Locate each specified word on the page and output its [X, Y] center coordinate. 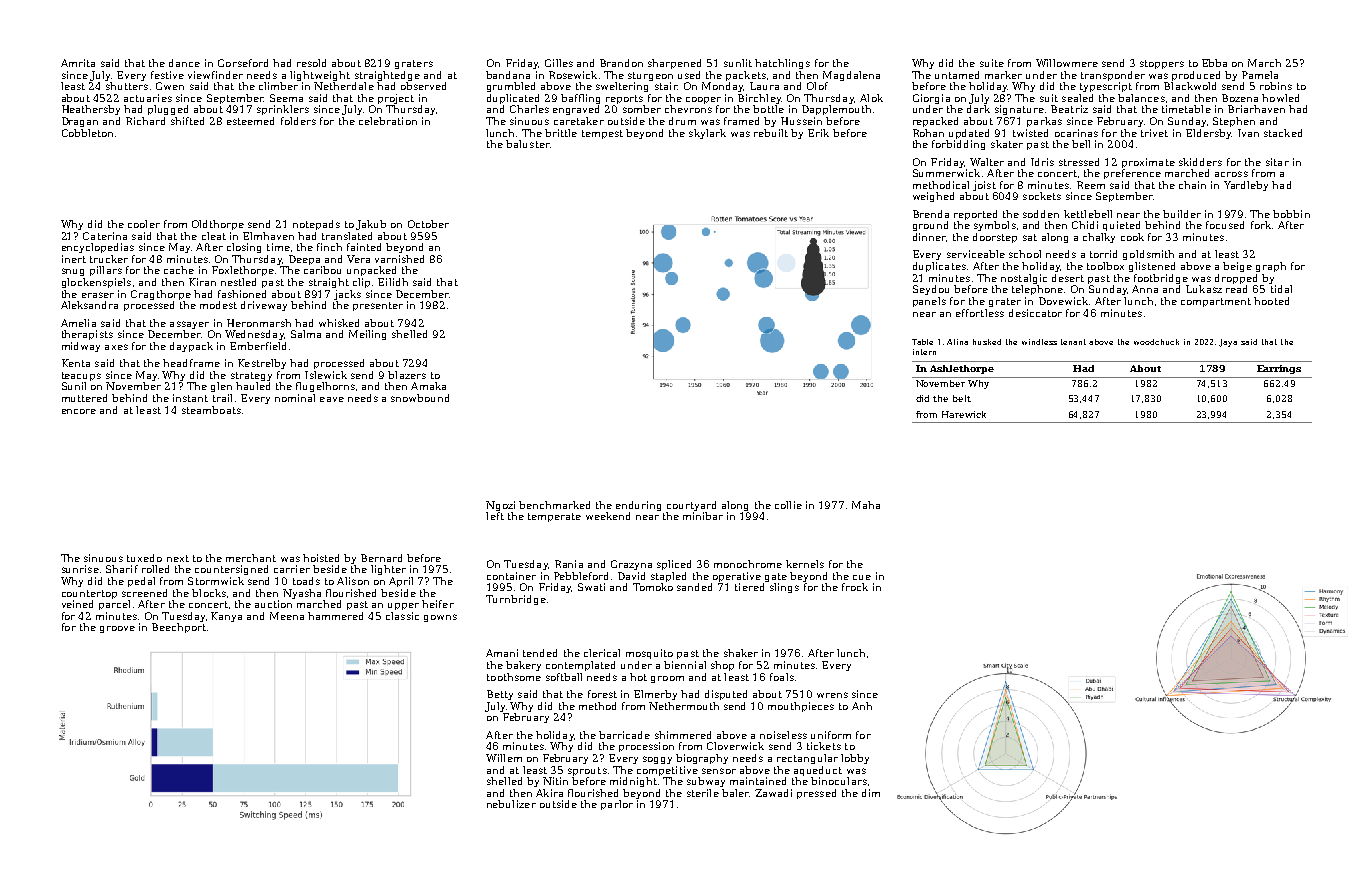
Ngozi [500, 506]
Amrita [78, 63]
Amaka [428, 386]
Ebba [1214, 63]
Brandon [621, 63]
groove [117, 629]
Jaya [1228, 343]
